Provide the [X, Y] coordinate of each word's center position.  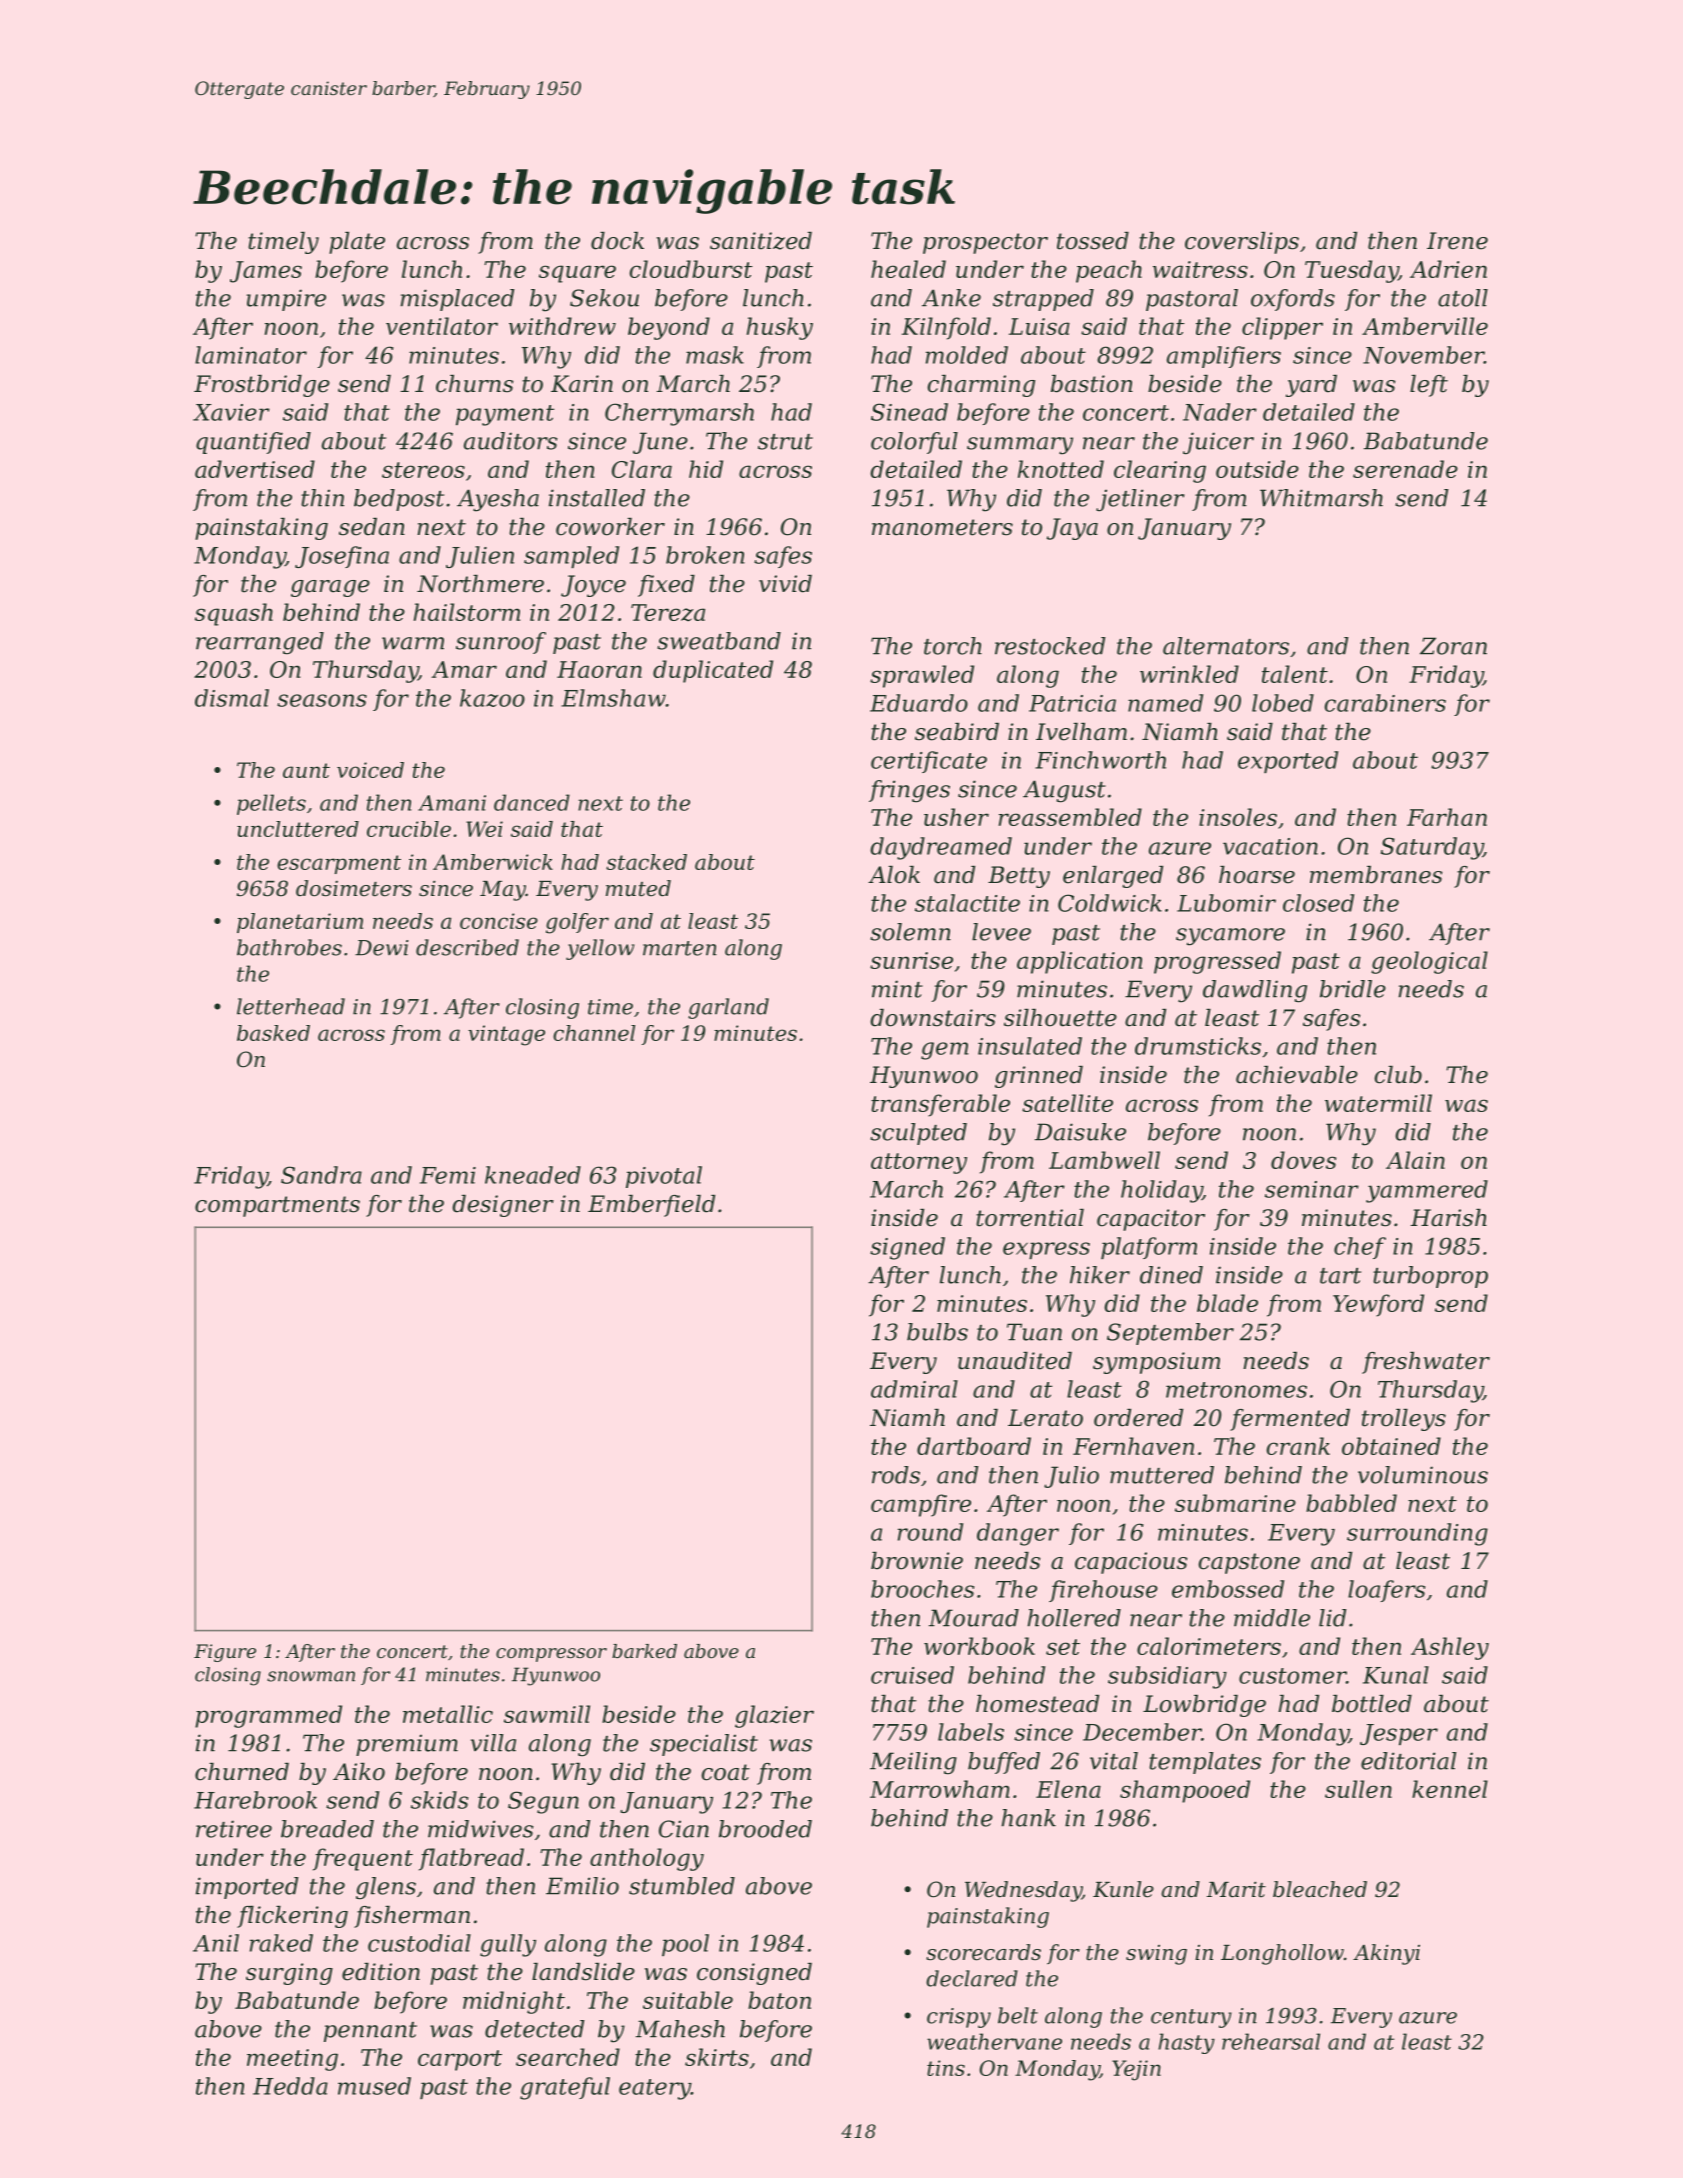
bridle [1353, 989]
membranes [1376, 875]
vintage [506, 1035]
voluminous [1423, 1475]
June [660, 443]
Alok [894, 875]
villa [493, 1743]
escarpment [339, 864]
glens [386, 1888]
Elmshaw [613, 698]
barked [644, 1651]
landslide [583, 1972]
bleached [1320, 1889]
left [1429, 386]
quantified [253, 443]
